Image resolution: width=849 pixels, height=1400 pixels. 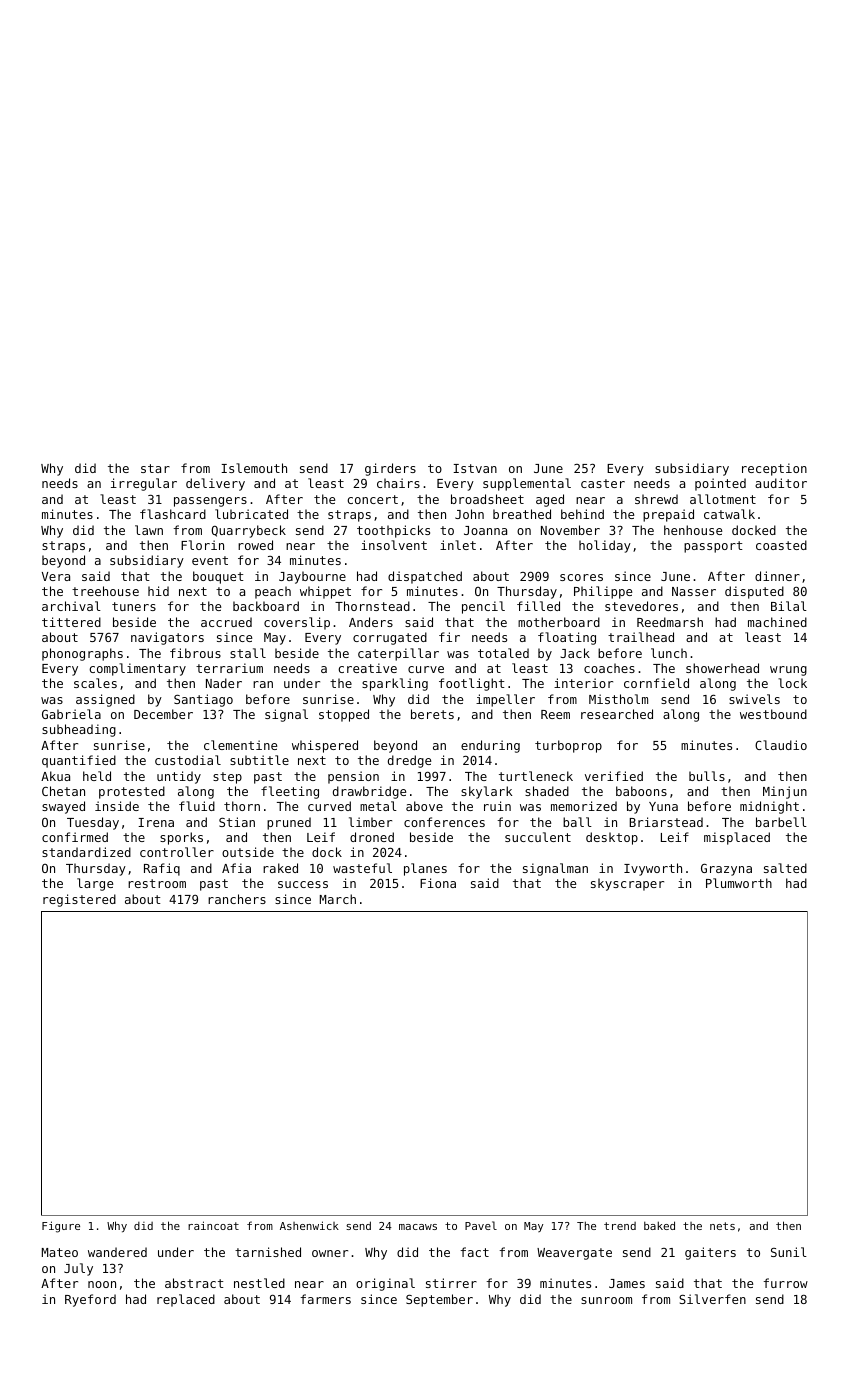 What do you see at coordinates (627, 884) in the document?
I see `skyscraper` at bounding box center [627, 884].
